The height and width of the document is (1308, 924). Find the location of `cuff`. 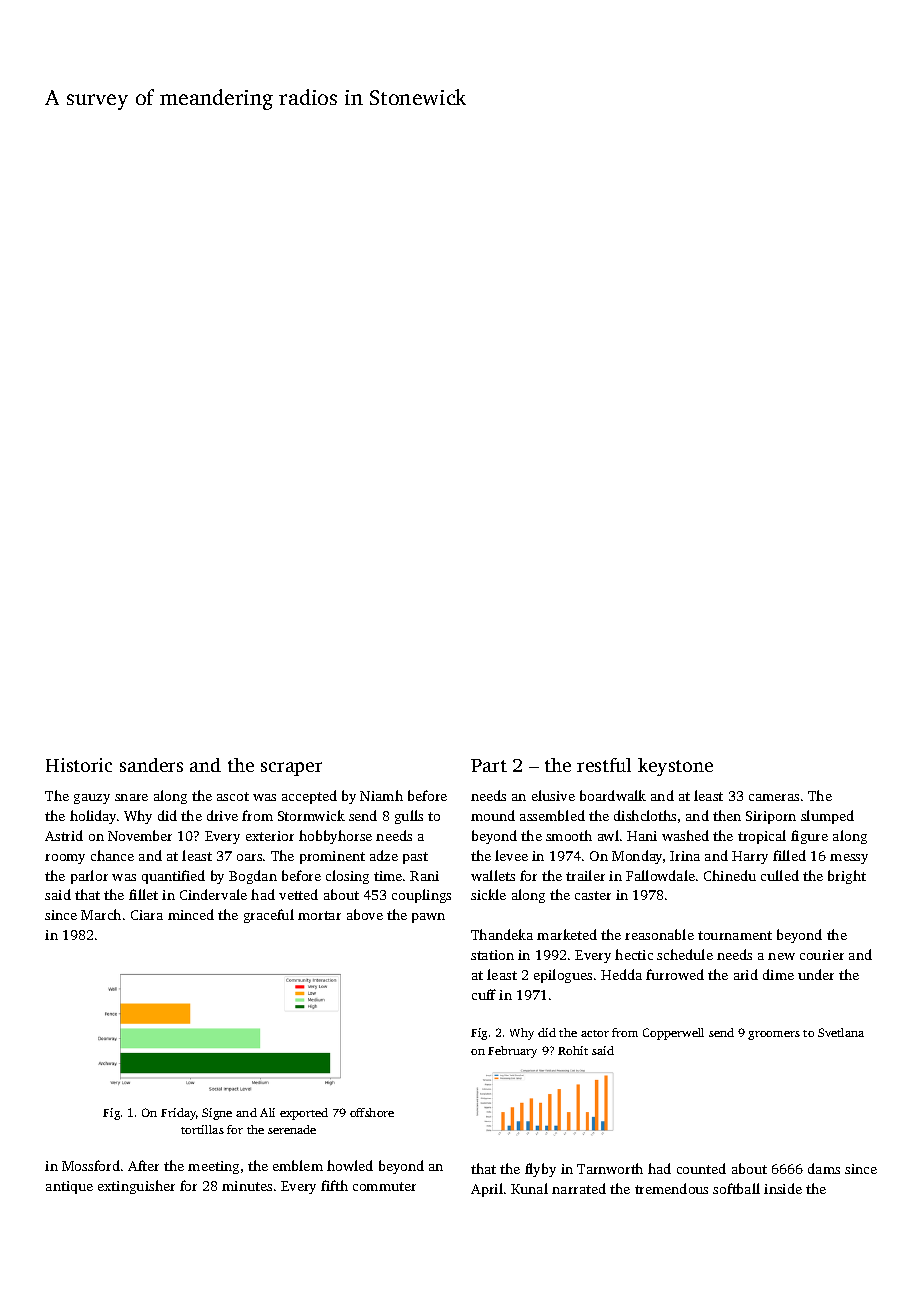

cuff is located at coordinates (484, 994).
